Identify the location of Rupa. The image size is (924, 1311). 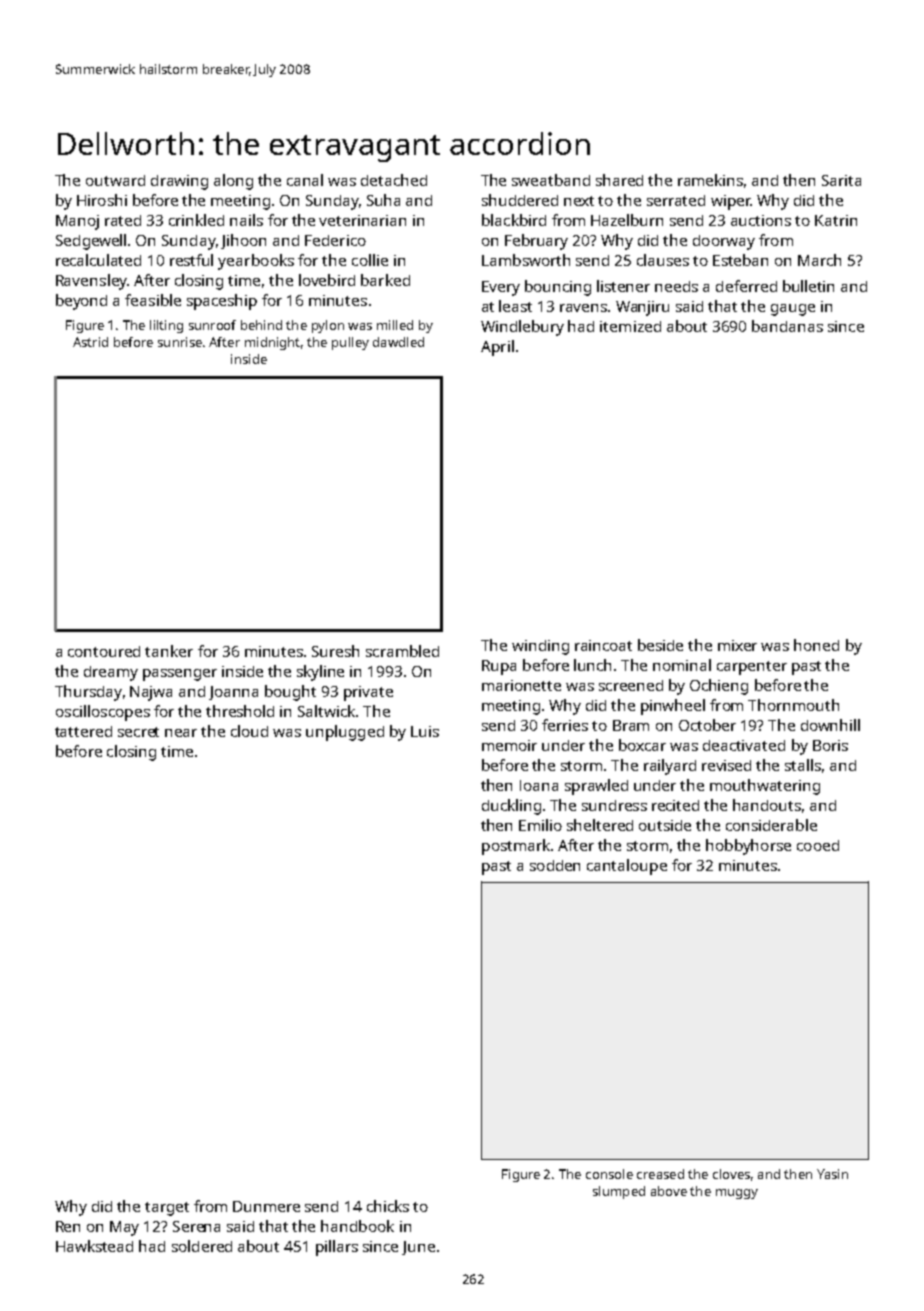
(499, 667).
